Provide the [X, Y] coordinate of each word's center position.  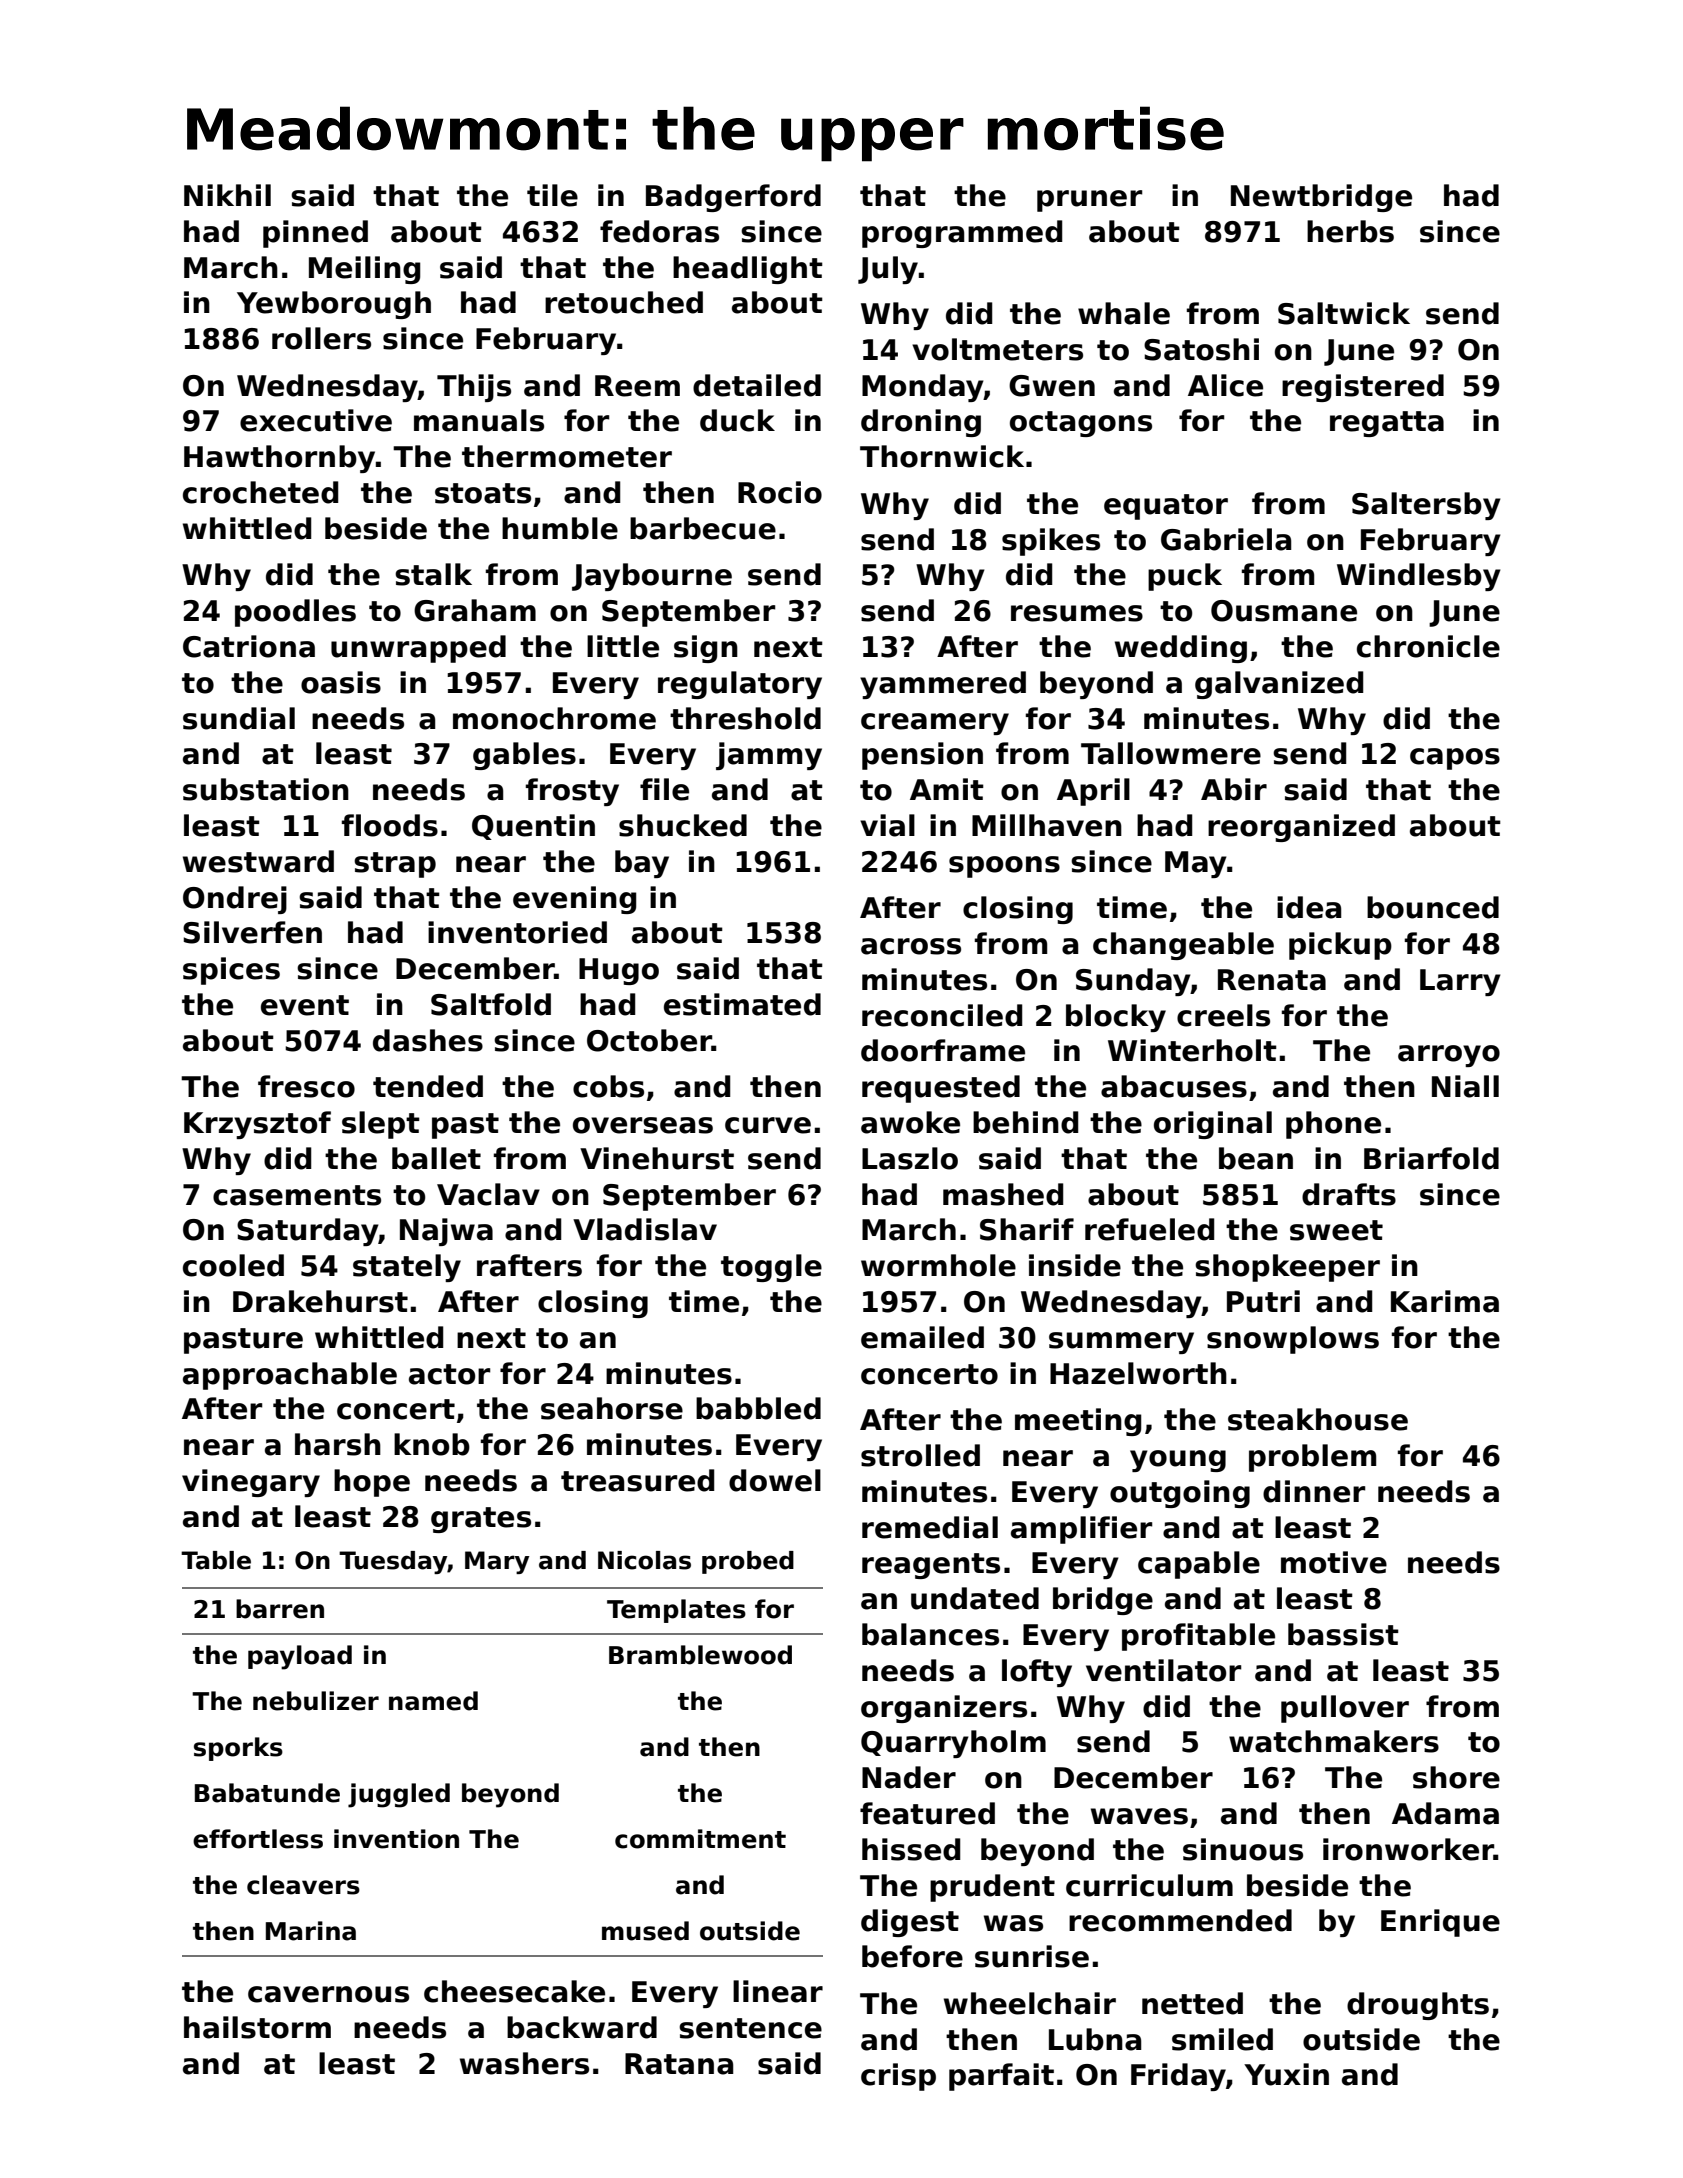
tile [552, 195]
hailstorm [257, 2027]
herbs [1350, 231]
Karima [1445, 1301]
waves [1139, 1816]
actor [449, 1374]
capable [1199, 1565]
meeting [1078, 1422]
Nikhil [227, 195]
